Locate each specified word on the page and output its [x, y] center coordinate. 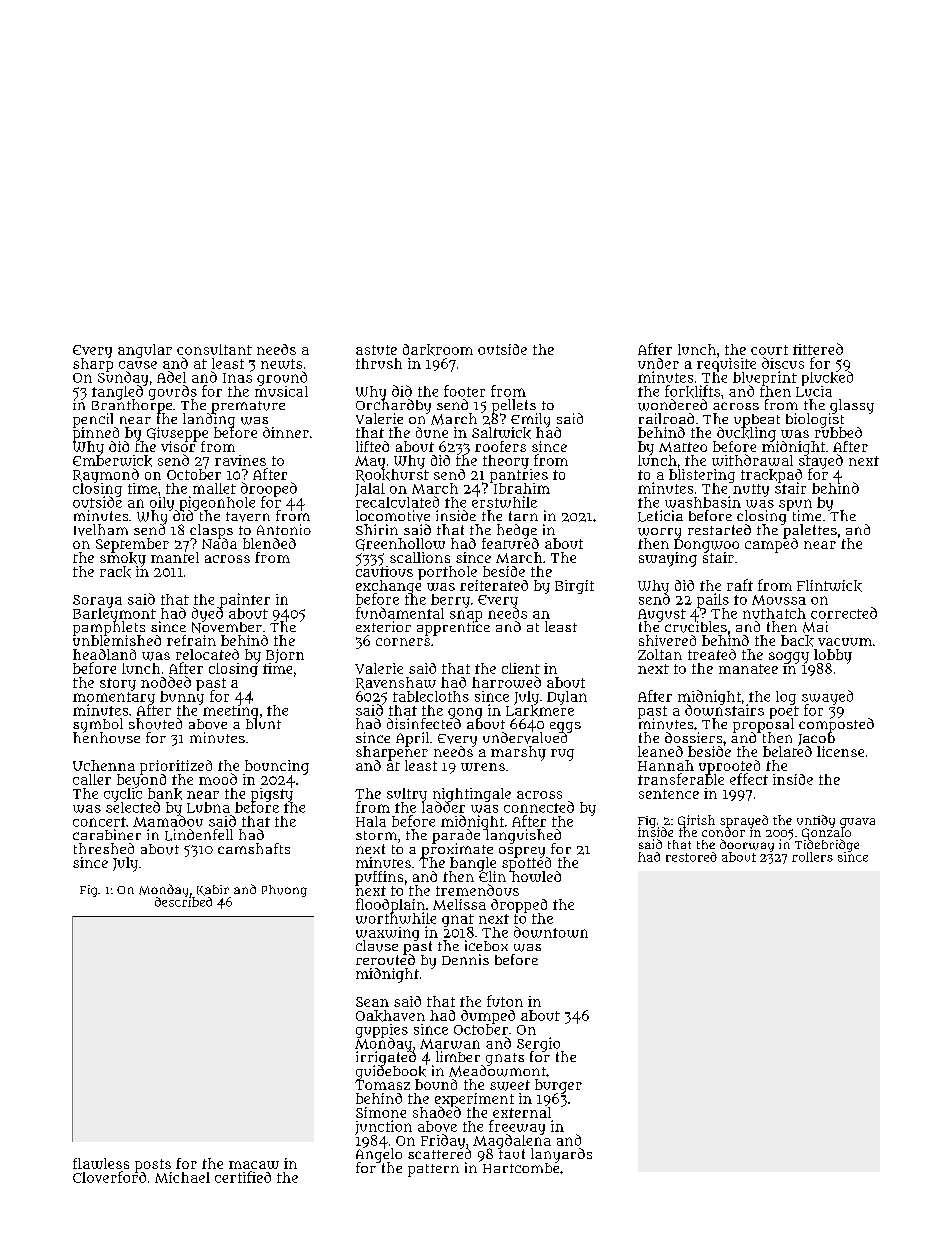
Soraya [97, 601]
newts [281, 364]
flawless [101, 1163]
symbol [98, 725]
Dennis [465, 959]
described [183, 902]
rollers [812, 857]
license [840, 751]
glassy [852, 406]
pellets [514, 406]
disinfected [424, 724]
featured [510, 543]
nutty [751, 490]
